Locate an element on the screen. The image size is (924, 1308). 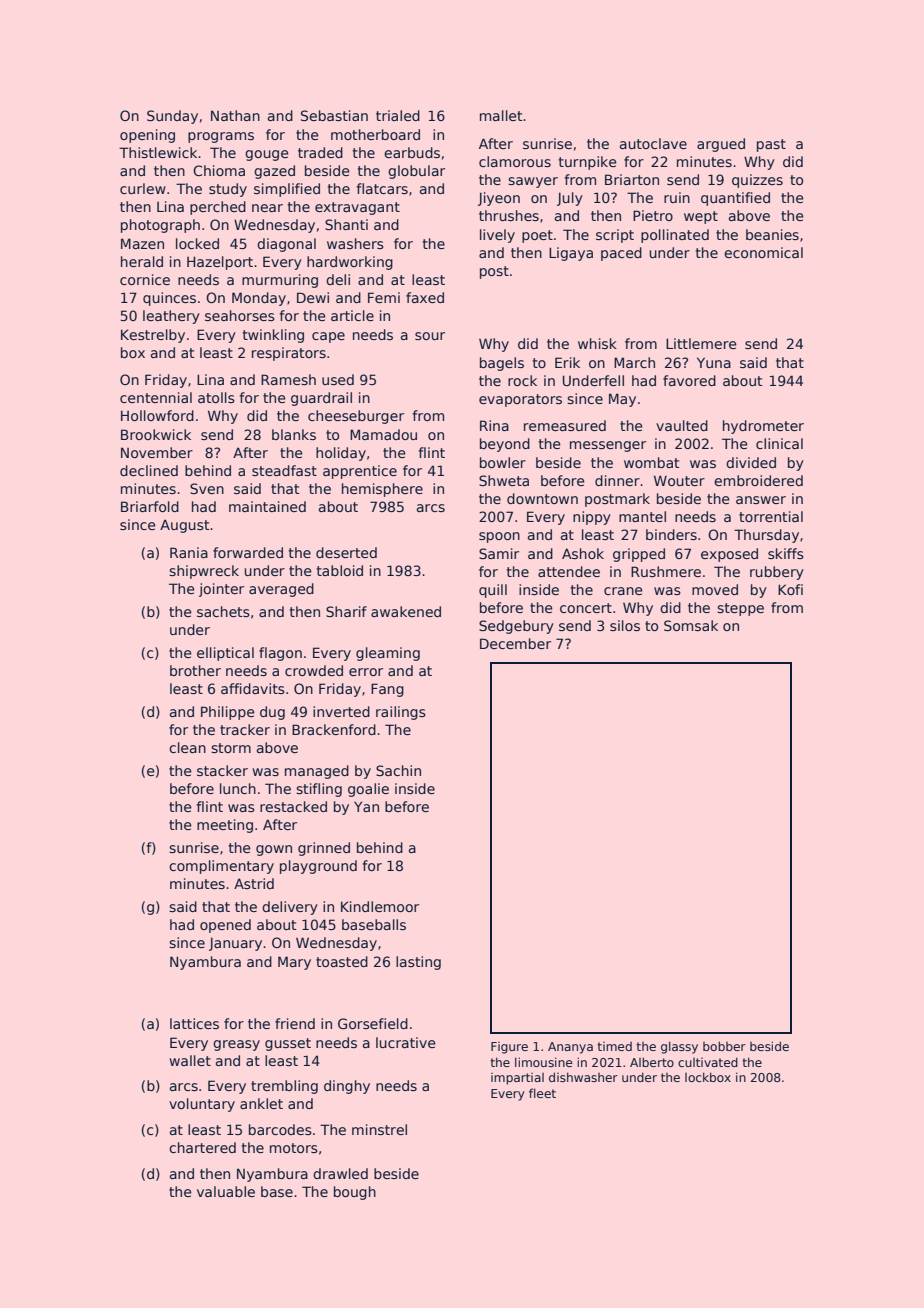
quantified is located at coordinates (735, 199).
